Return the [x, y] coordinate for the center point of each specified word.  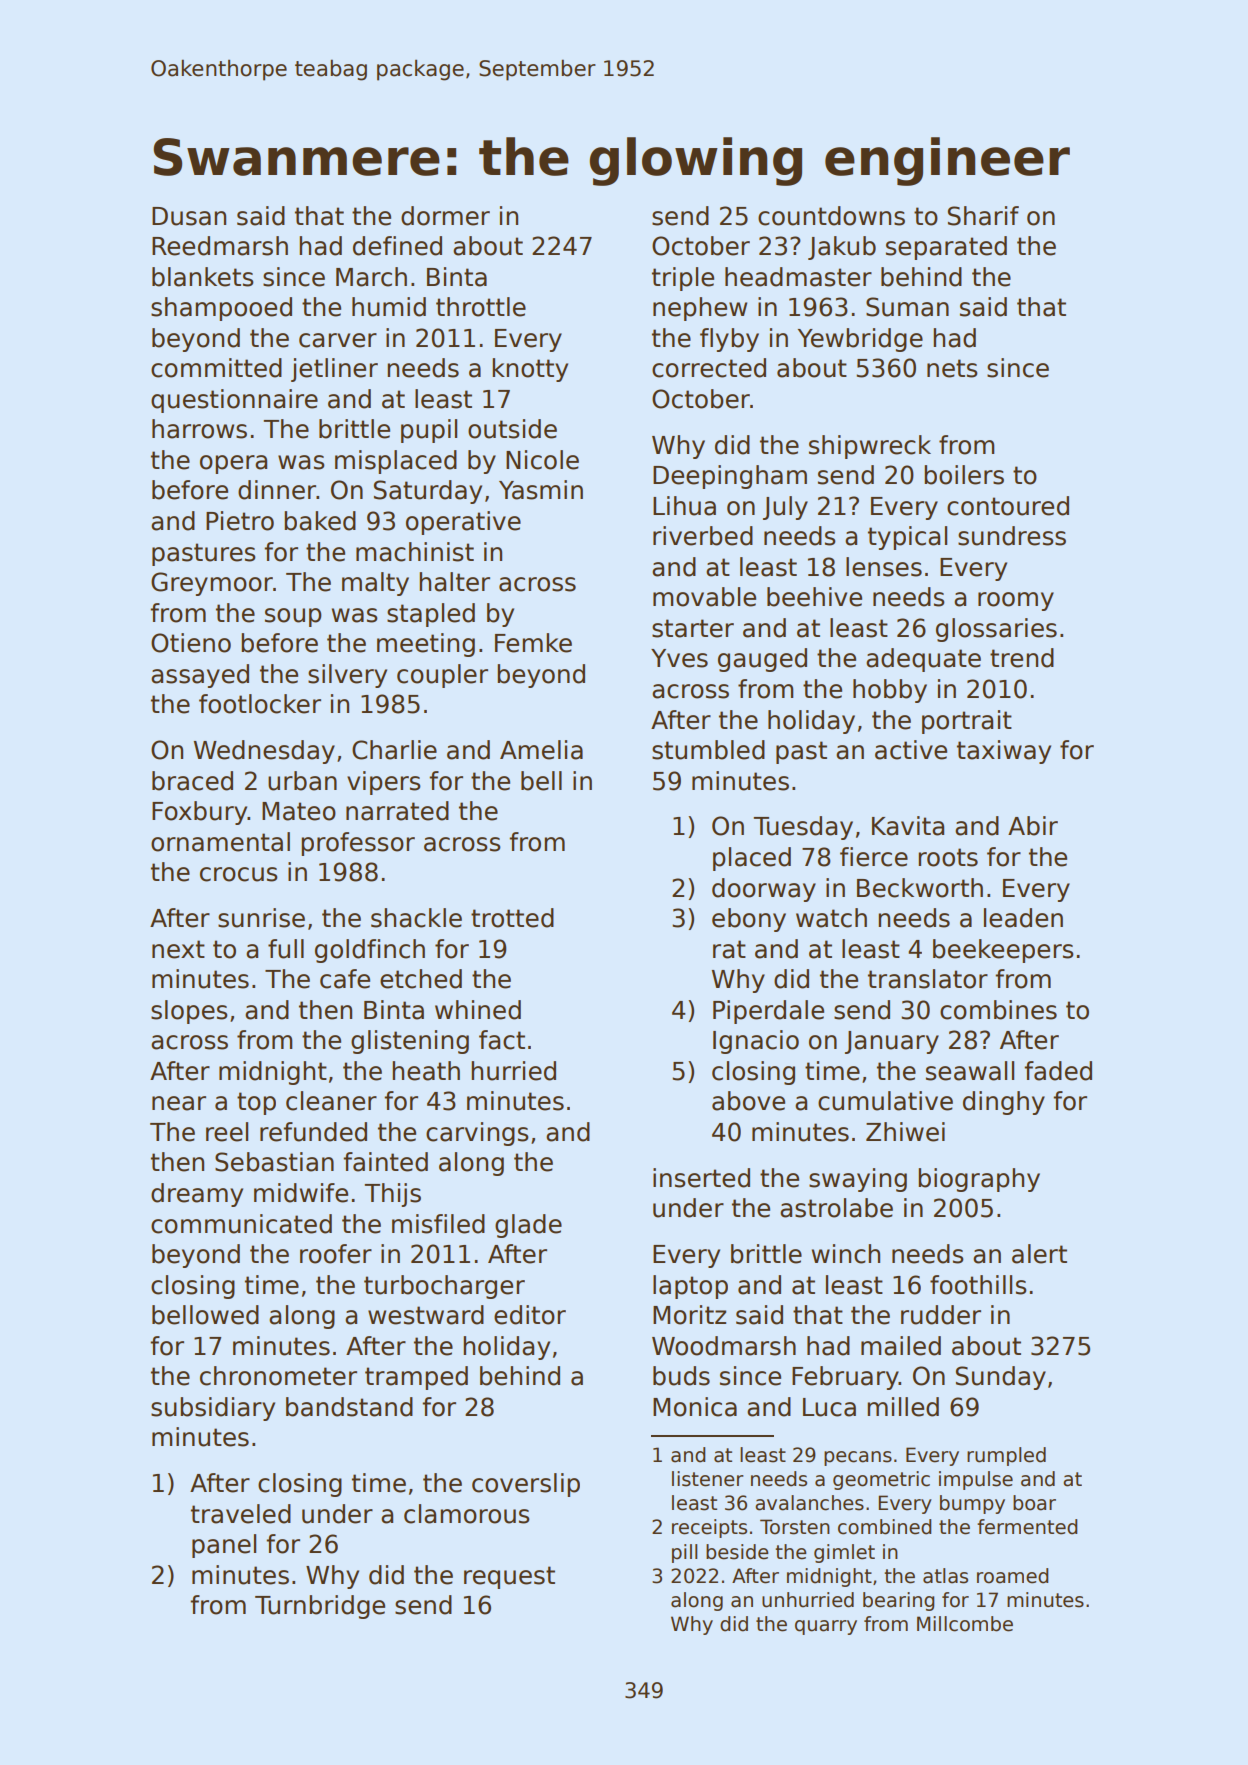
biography [979, 1180]
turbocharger [444, 1287]
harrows [199, 429]
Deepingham [730, 477]
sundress [1012, 536]
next [178, 949]
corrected [709, 368]
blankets [202, 277]
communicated [241, 1224]
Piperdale [768, 1012]
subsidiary [213, 1409]
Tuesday [803, 828]
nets [952, 368]
